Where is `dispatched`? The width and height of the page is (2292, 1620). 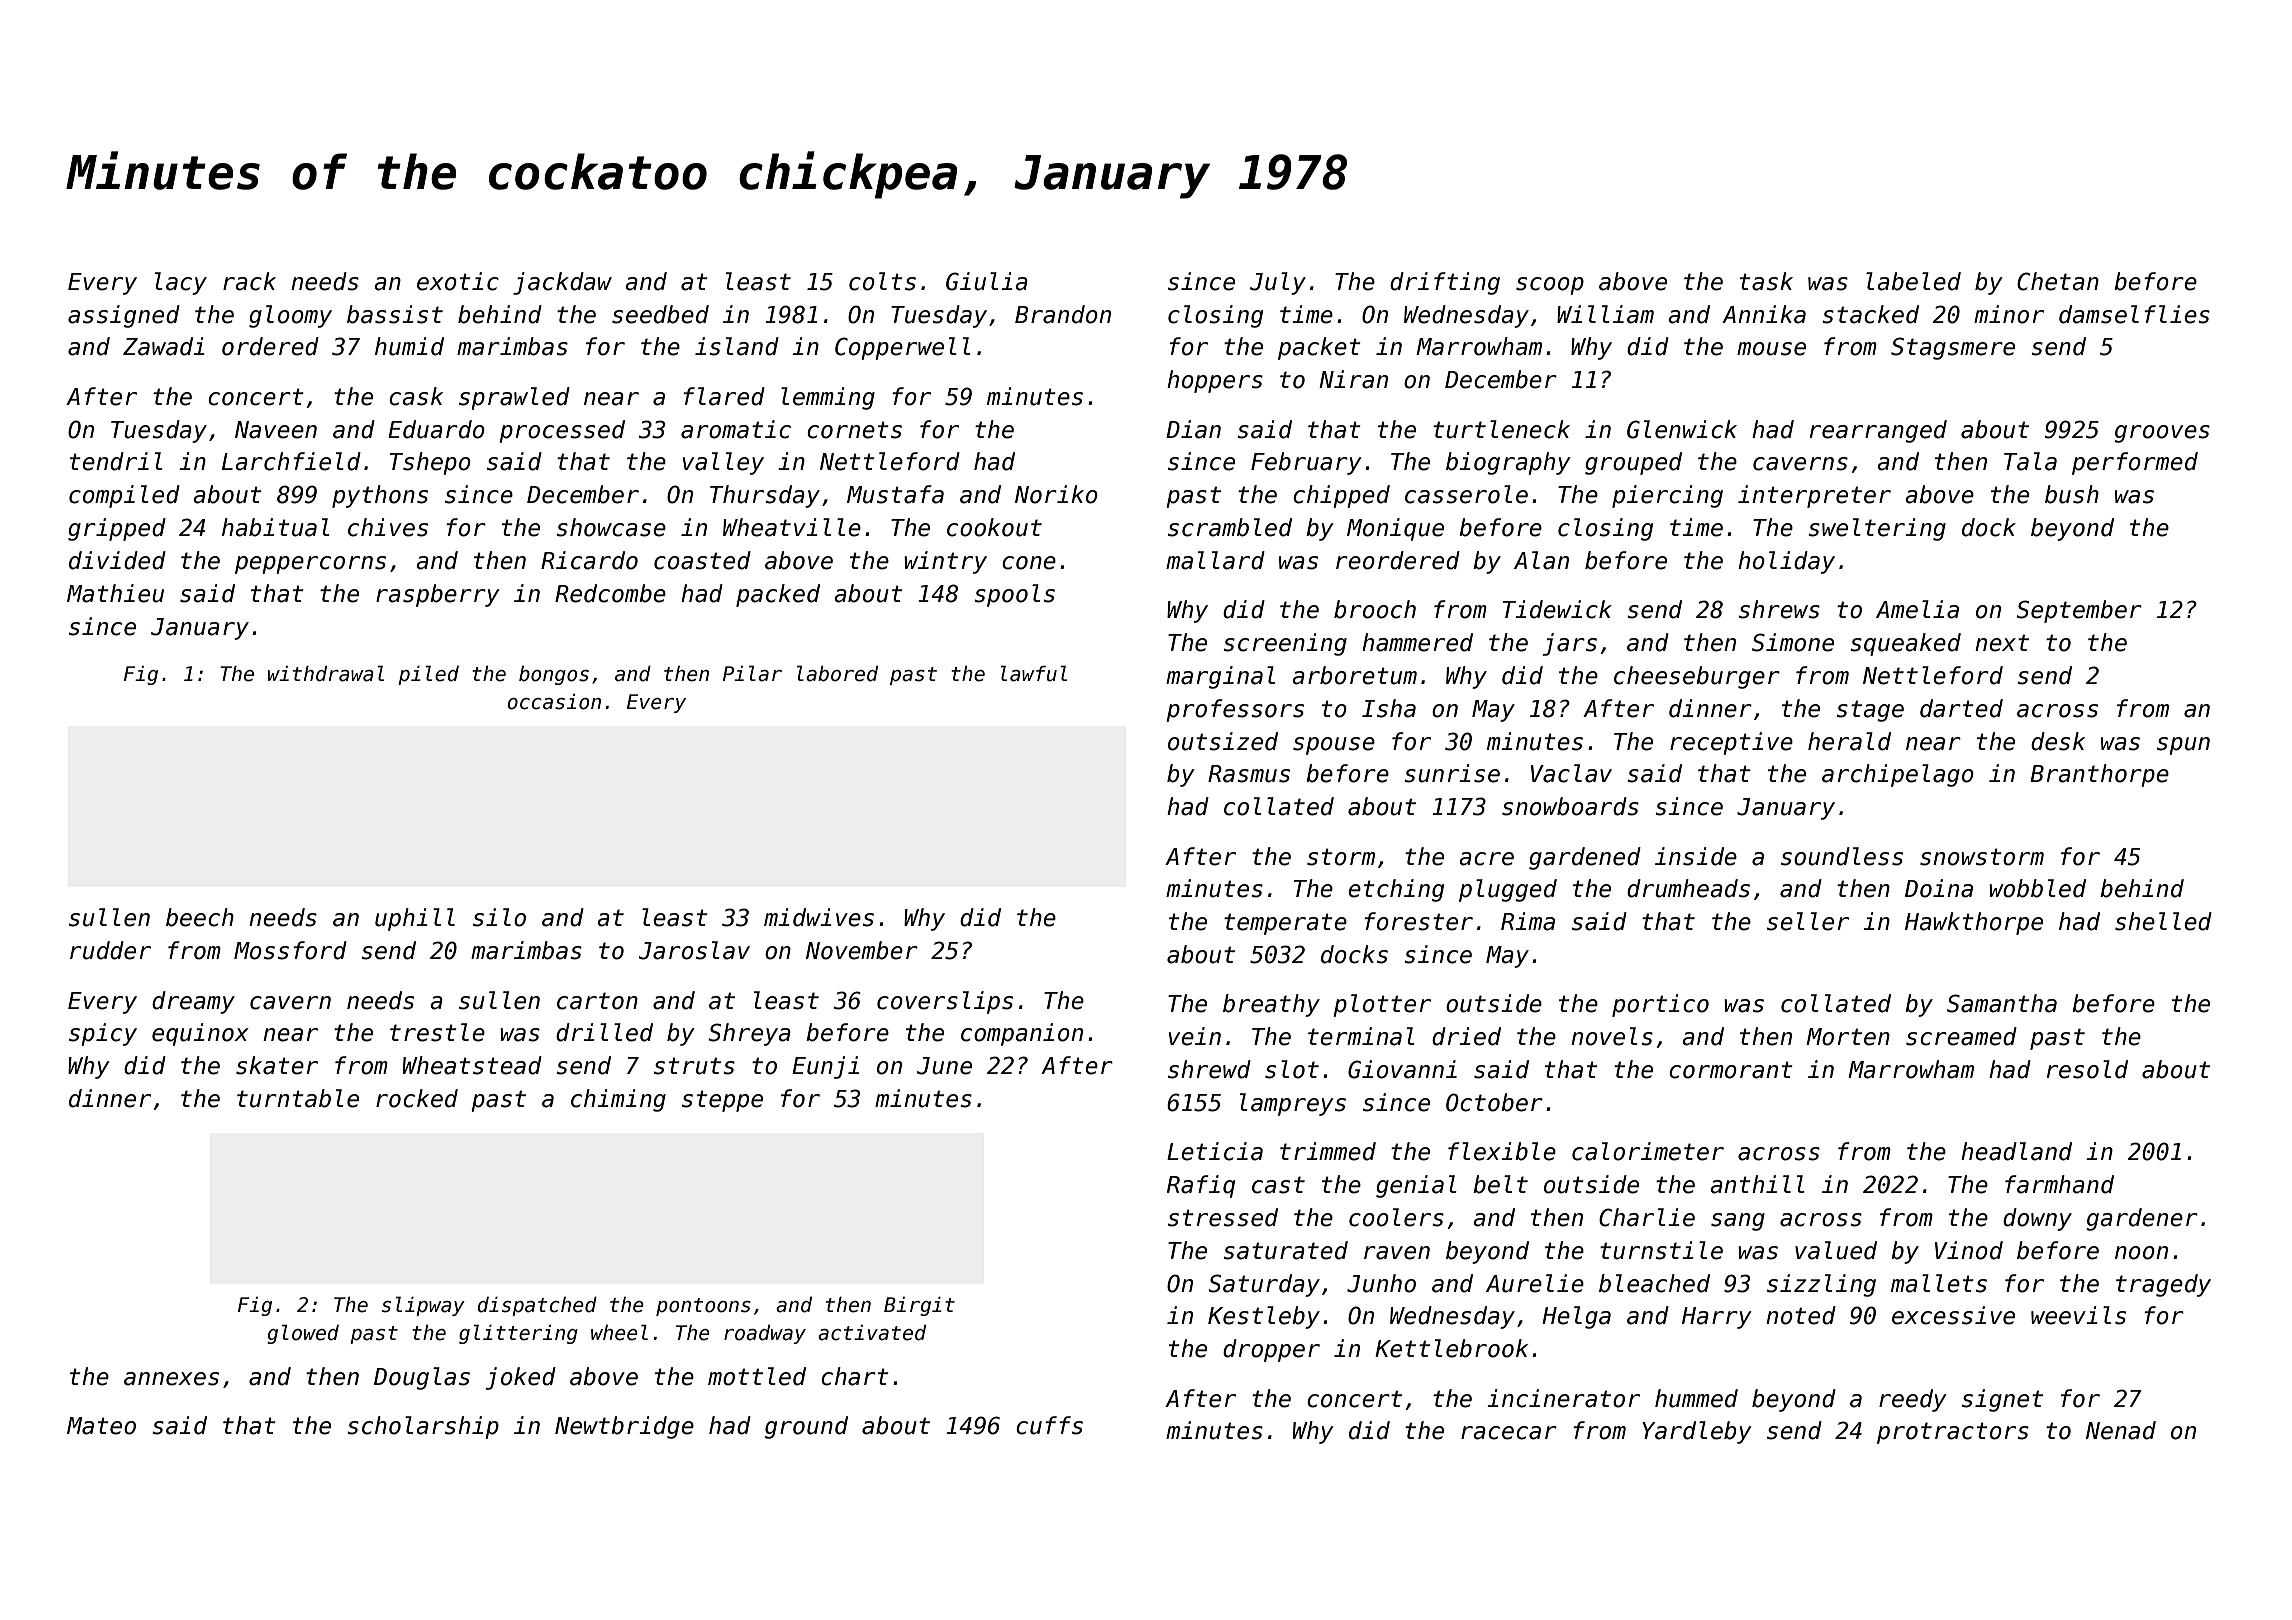 dispatched is located at coordinates (537, 1306).
